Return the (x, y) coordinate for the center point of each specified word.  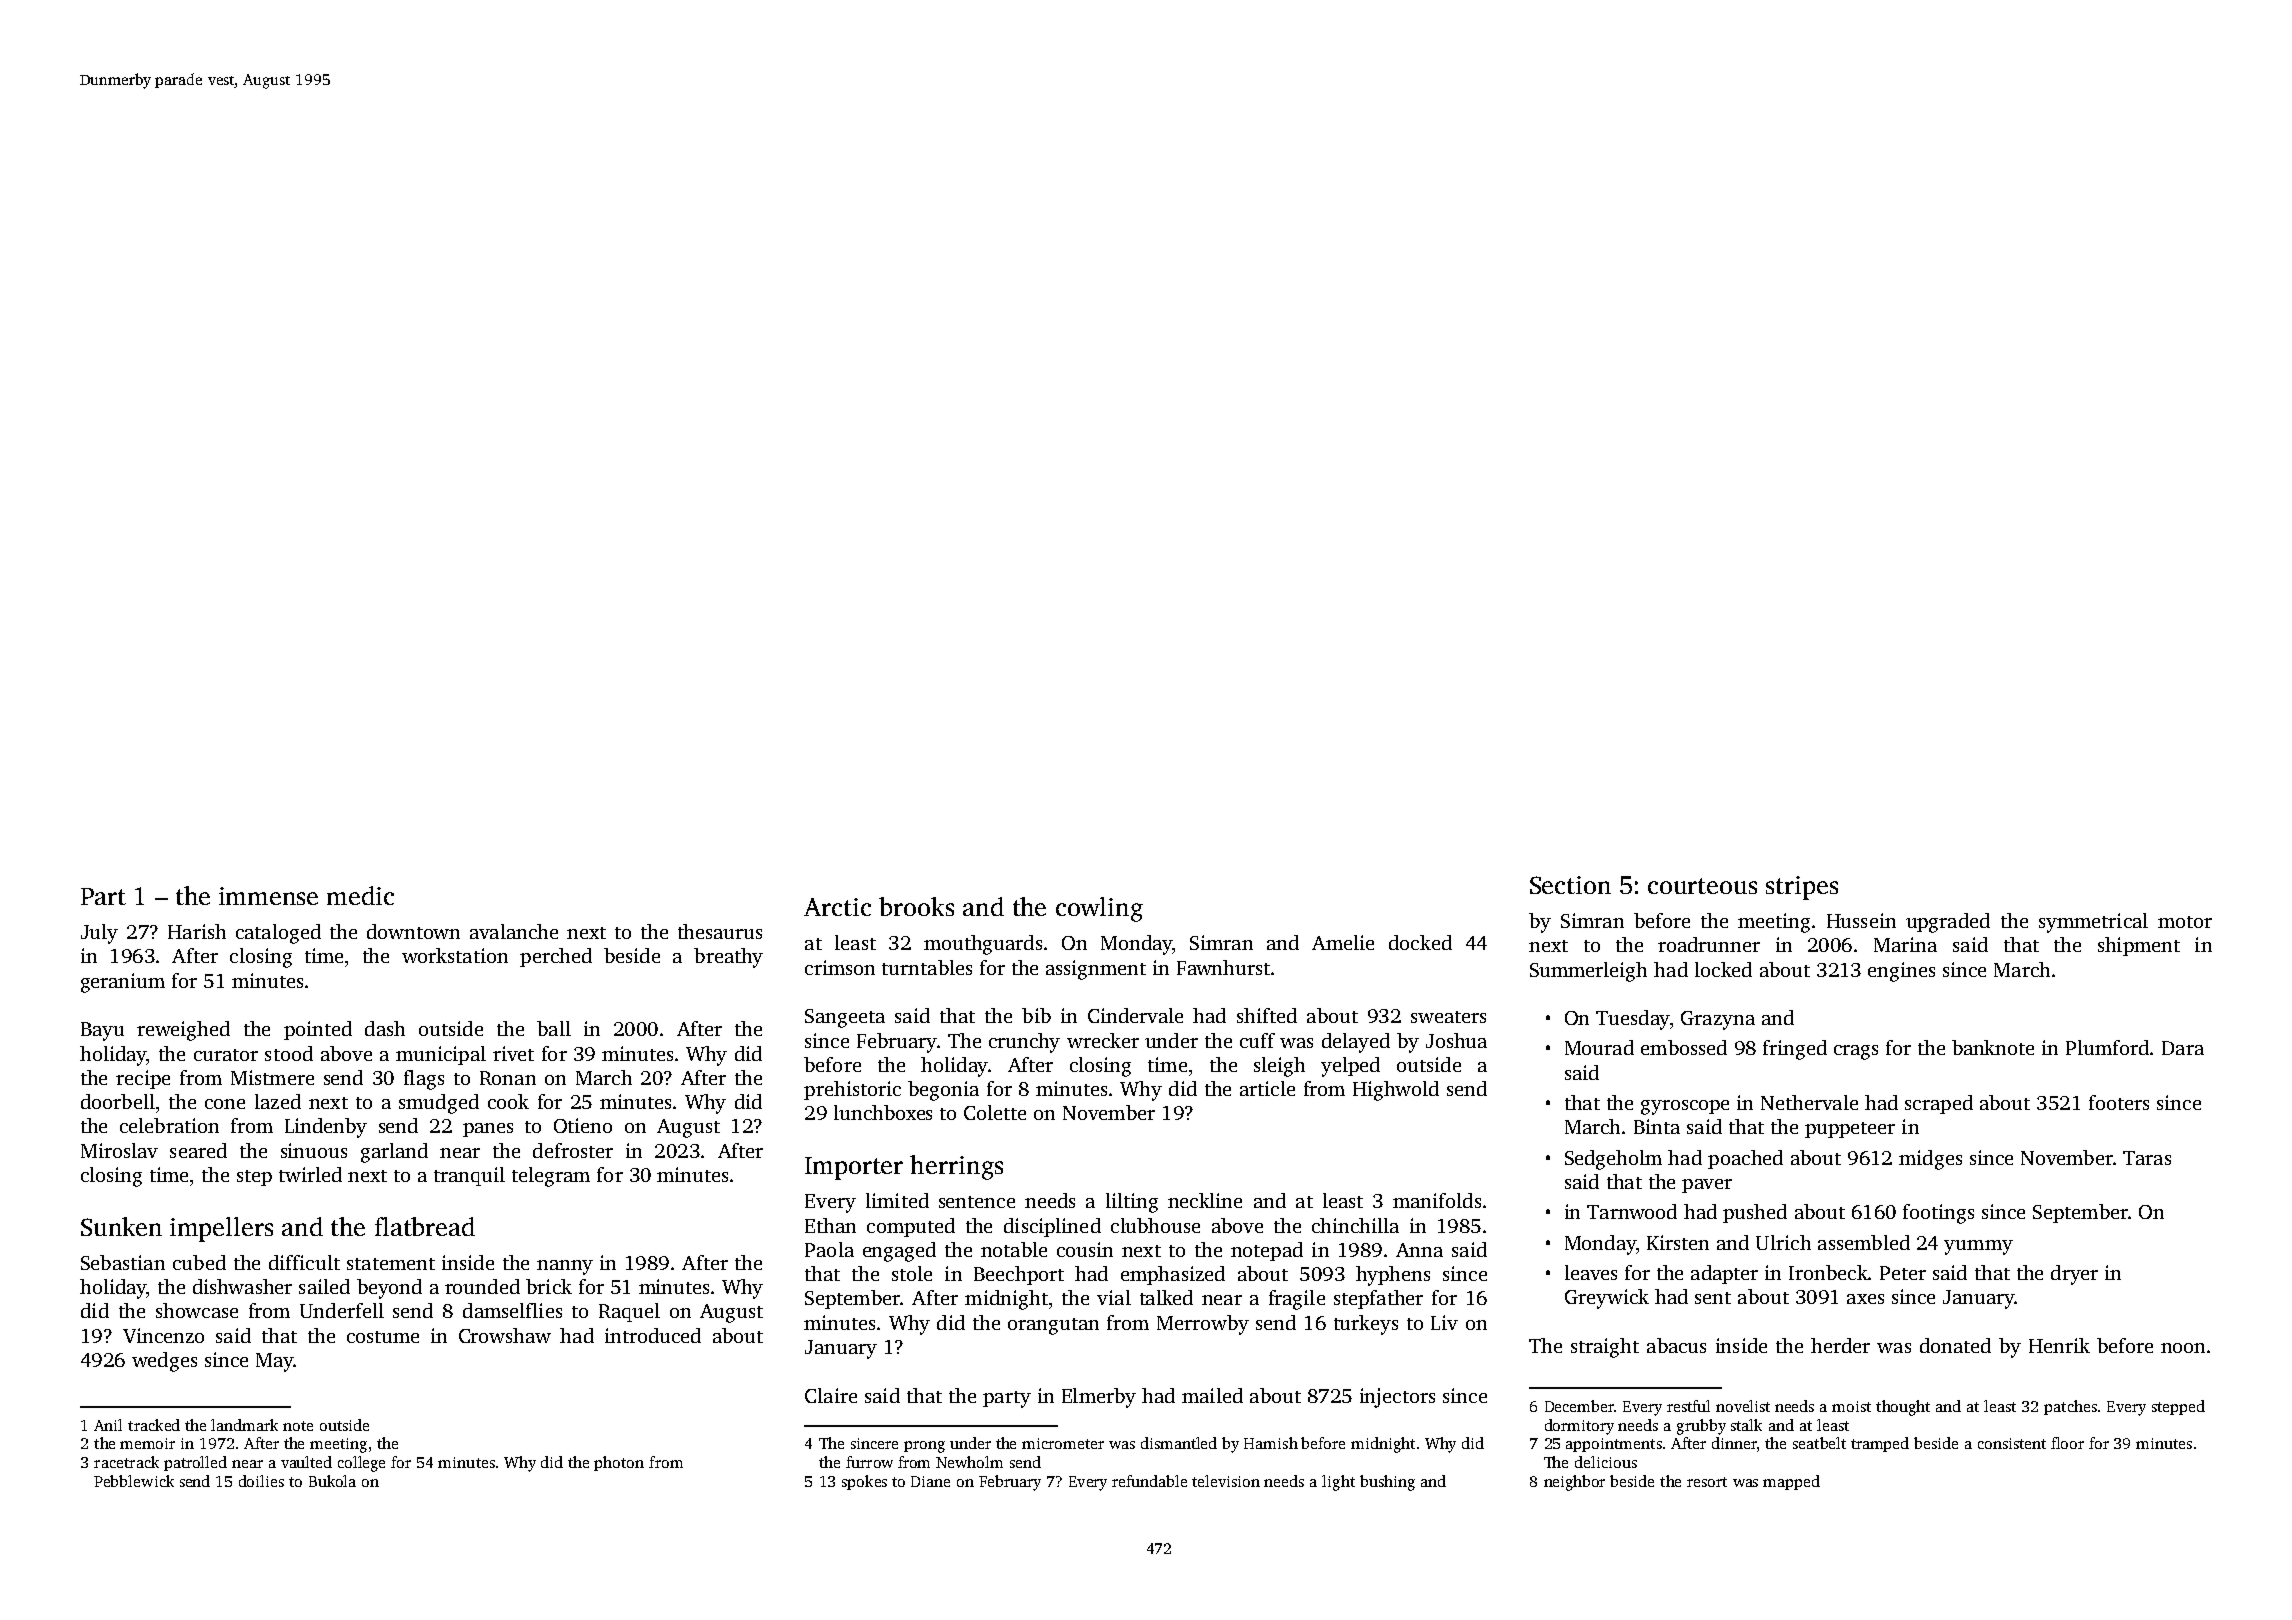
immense (268, 896)
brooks (916, 906)
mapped (1791, 1482)
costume (383, 1337)
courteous (1702, 886)
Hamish (1271, 1443)
